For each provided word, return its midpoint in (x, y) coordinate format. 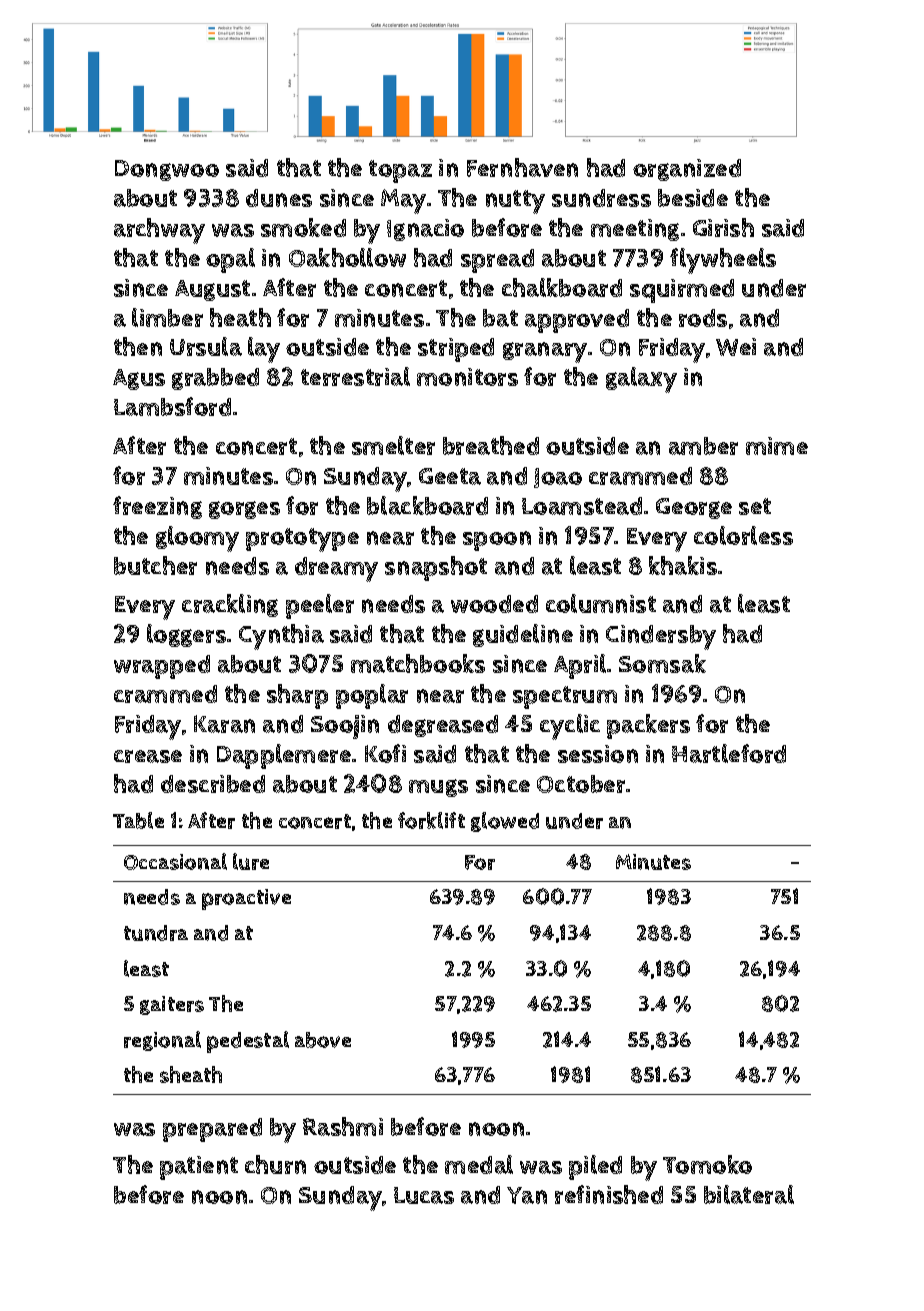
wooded (494, 604)
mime (777, 446)
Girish (723, 227)
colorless (743, 535)
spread (497, 261)
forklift (431, 820)
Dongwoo (167, 170)
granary (545, 352)
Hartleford (729, 753)
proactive (246, 899)
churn (275, 1164)
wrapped (162, 667)
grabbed (215, 379)
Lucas (424, 1195)
